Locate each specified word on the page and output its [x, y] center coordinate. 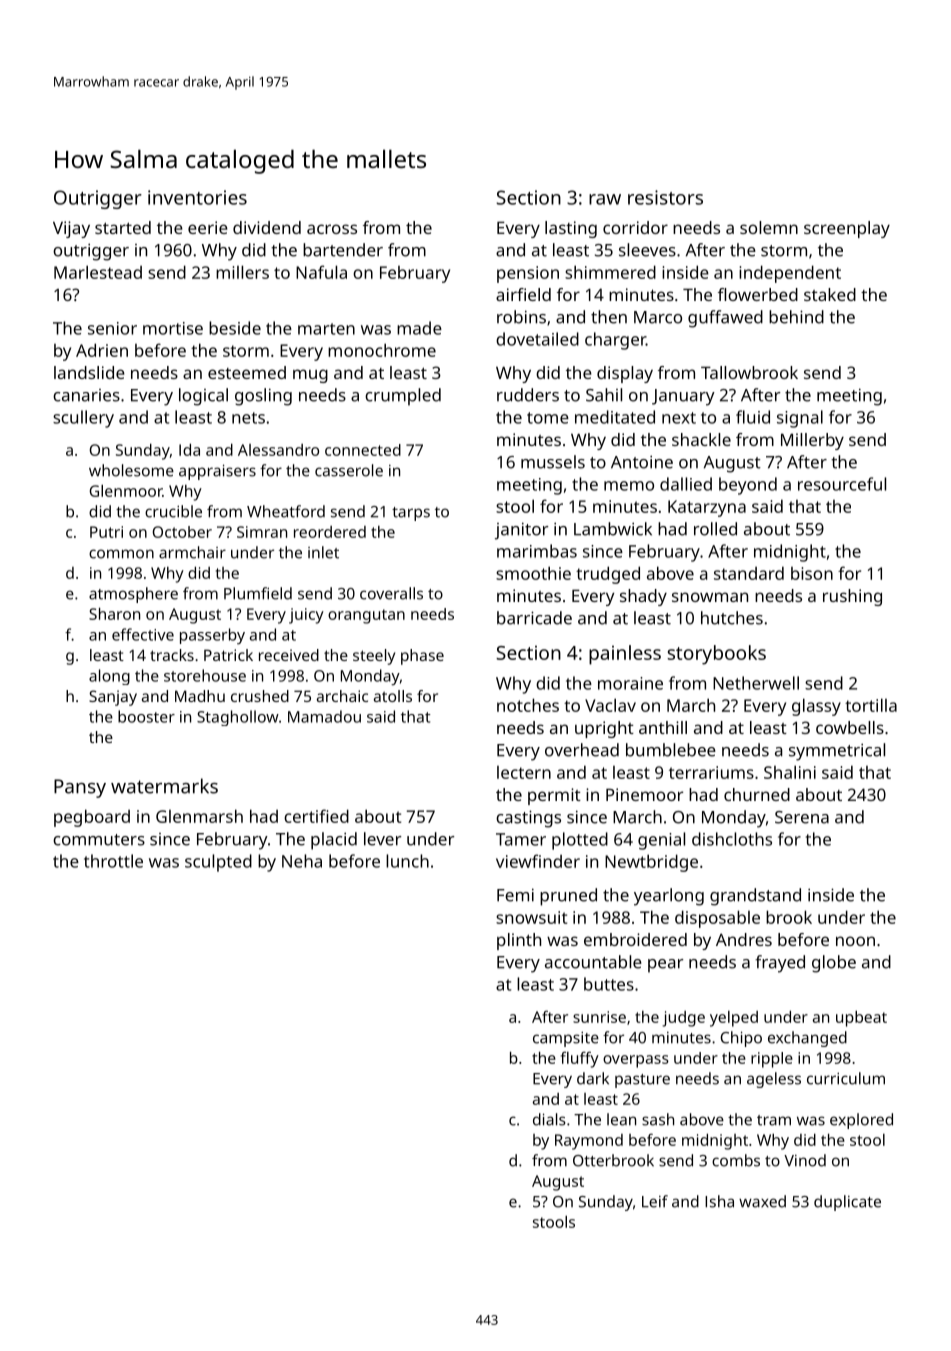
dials [549, 1119]
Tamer [521, 839]
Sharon [114, 613]
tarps [411, 514]
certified [316, 816]
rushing [852, 597]
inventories [197, 197]
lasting [571, 229]
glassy [816, 707]
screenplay [847, 229]
